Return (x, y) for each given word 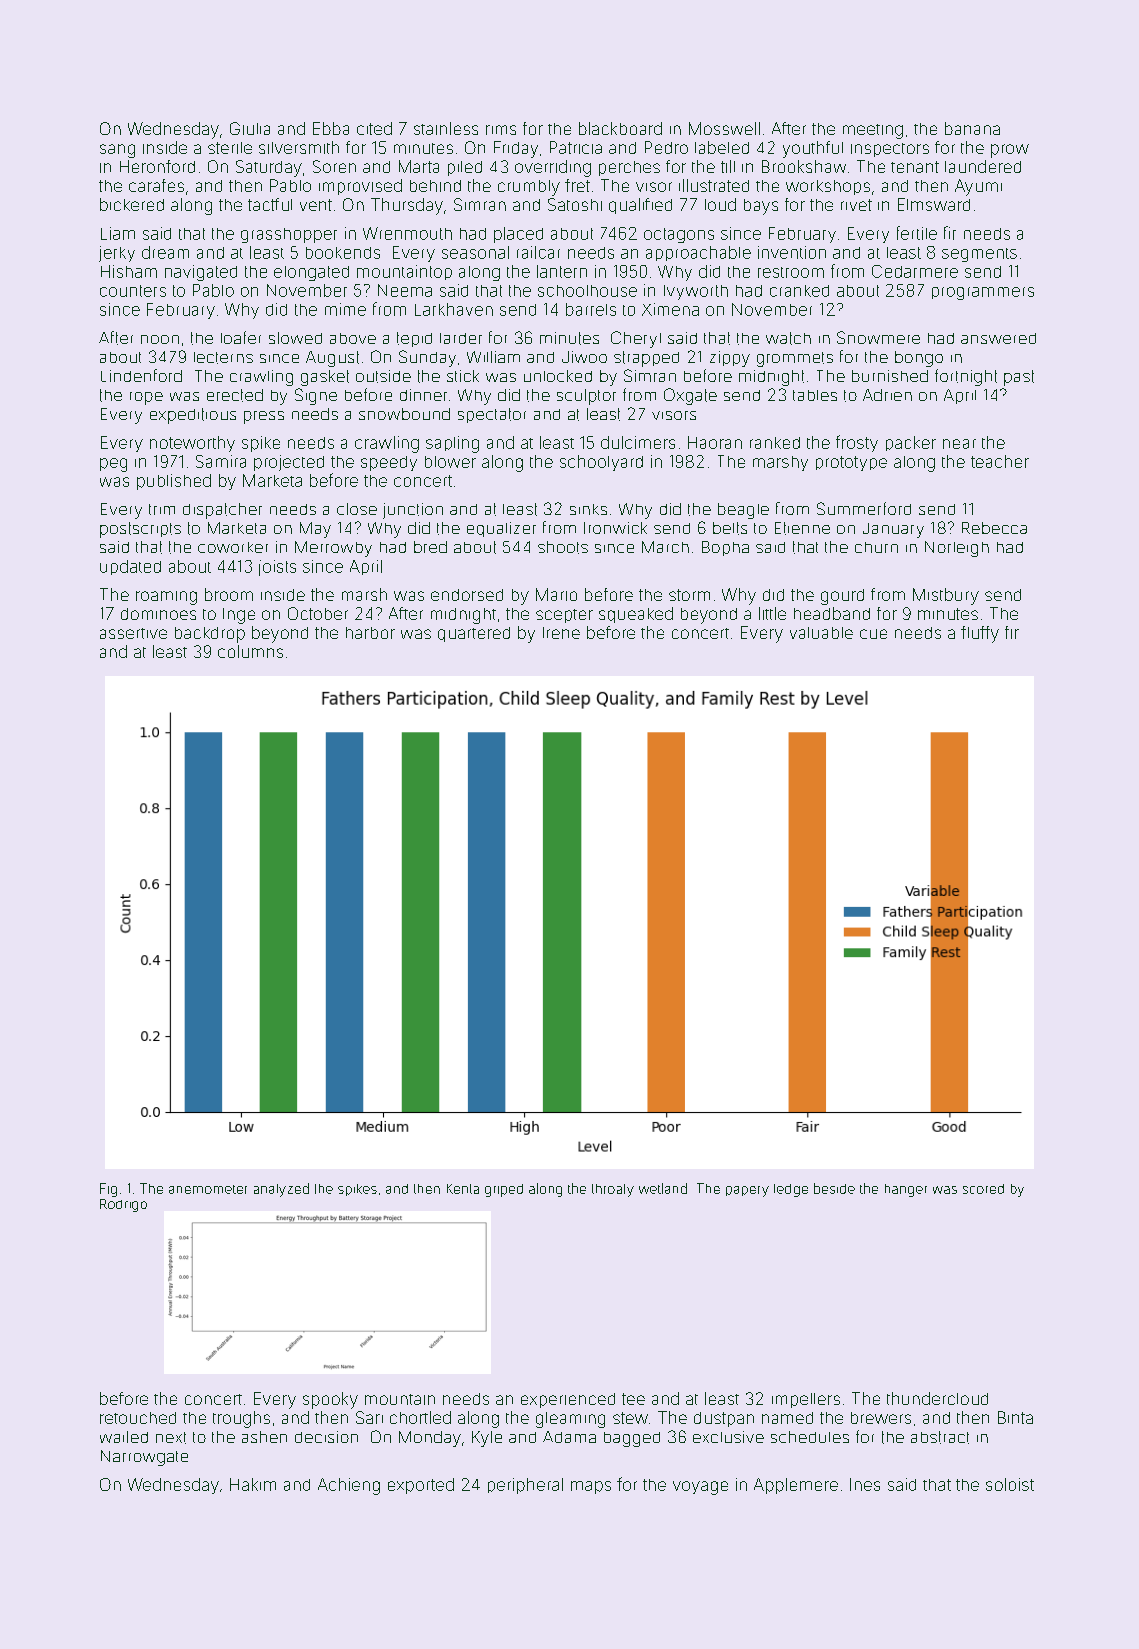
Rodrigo (123, 1205)
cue (873, 634)
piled (465, 168)
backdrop (210, 635)
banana (972, 128)
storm (689, 595)
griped (504, 1190)
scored (983, 1189)
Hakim (253, 1484)
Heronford (157, 166)
